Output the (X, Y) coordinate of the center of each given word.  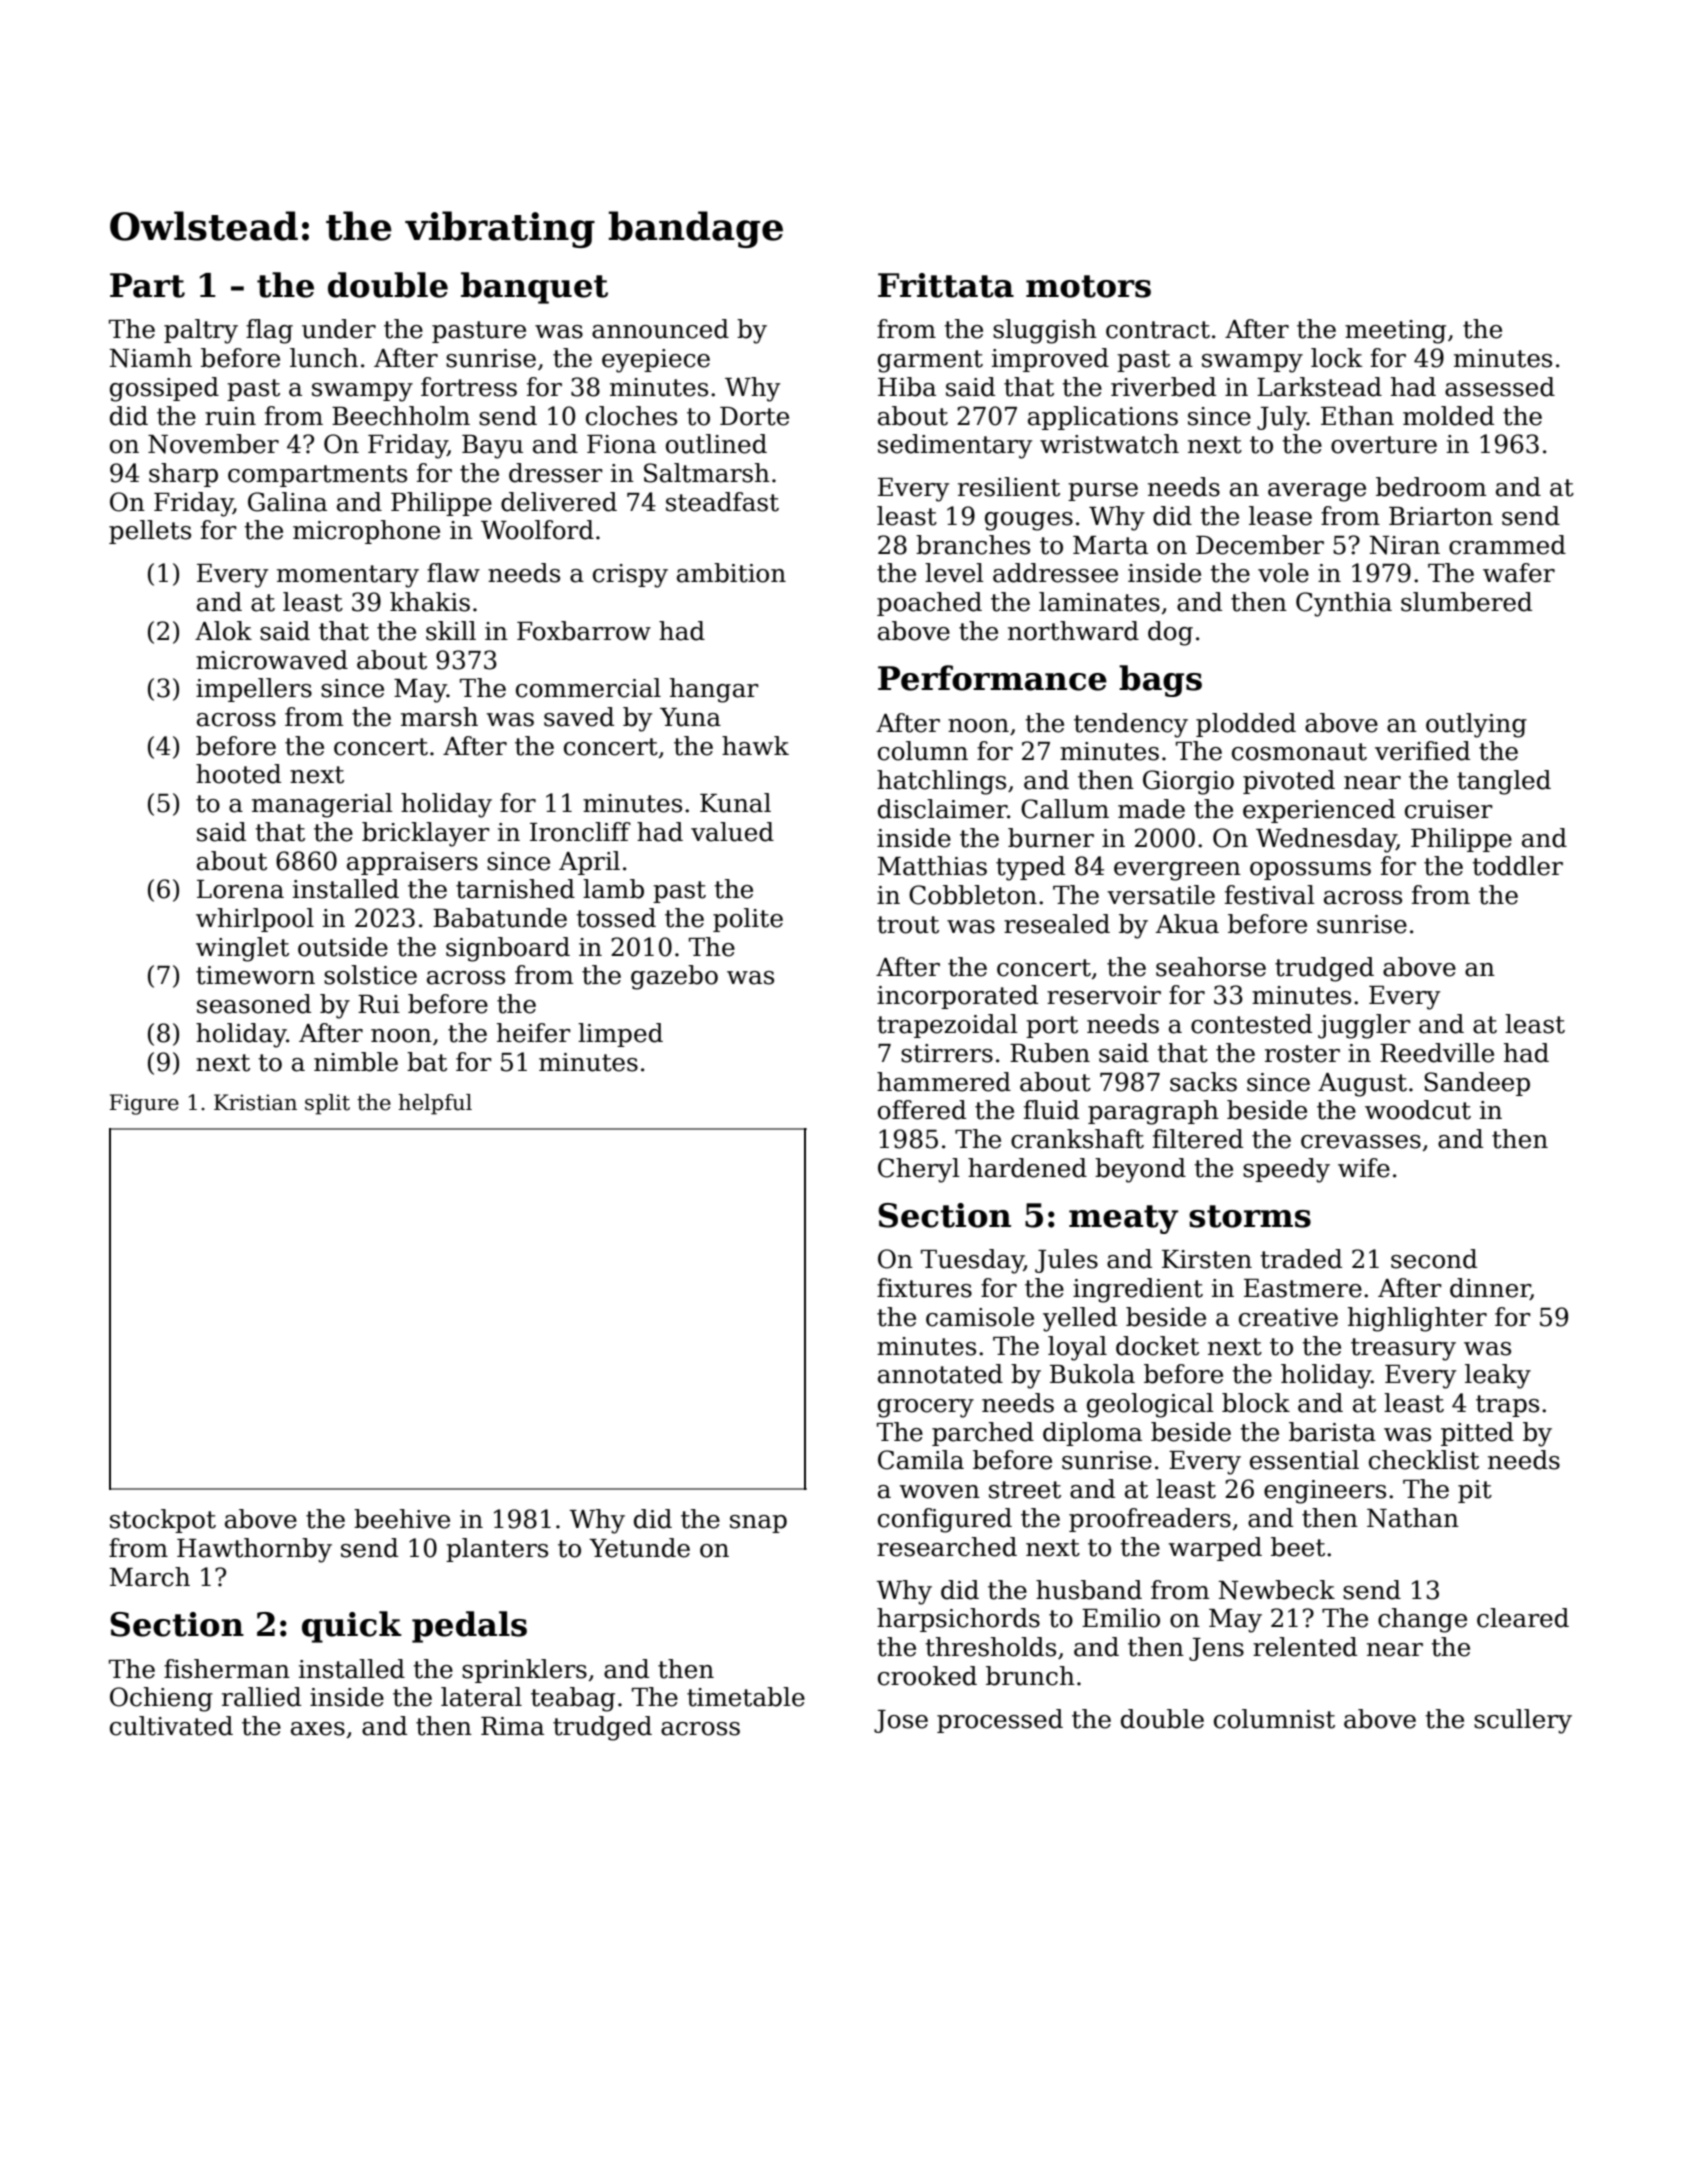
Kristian (255, 1102)
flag (269, 331)
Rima (512, 1726)
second (1434, 1259)
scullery (1523, 1721)
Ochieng (161, 1699)
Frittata (946, 285)
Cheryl (919, 1170)
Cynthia (1344, 604)
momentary (348, 576)
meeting (1395, 332)
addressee (1055, 573)
